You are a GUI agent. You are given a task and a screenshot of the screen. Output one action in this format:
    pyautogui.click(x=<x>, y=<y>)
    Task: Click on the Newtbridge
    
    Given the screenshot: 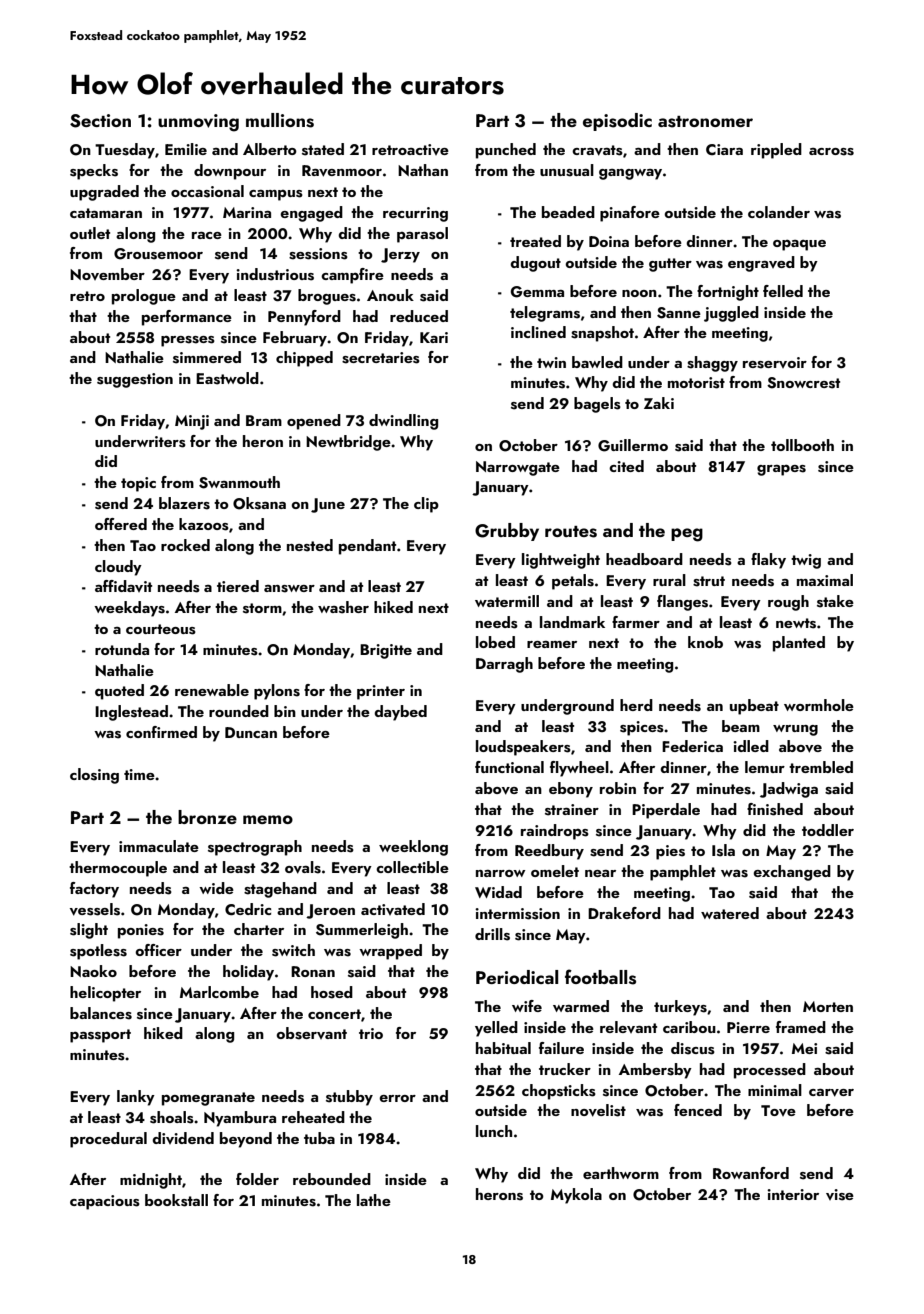 What is the action you would take?
    pyautogui.click(x=348, y=443)
